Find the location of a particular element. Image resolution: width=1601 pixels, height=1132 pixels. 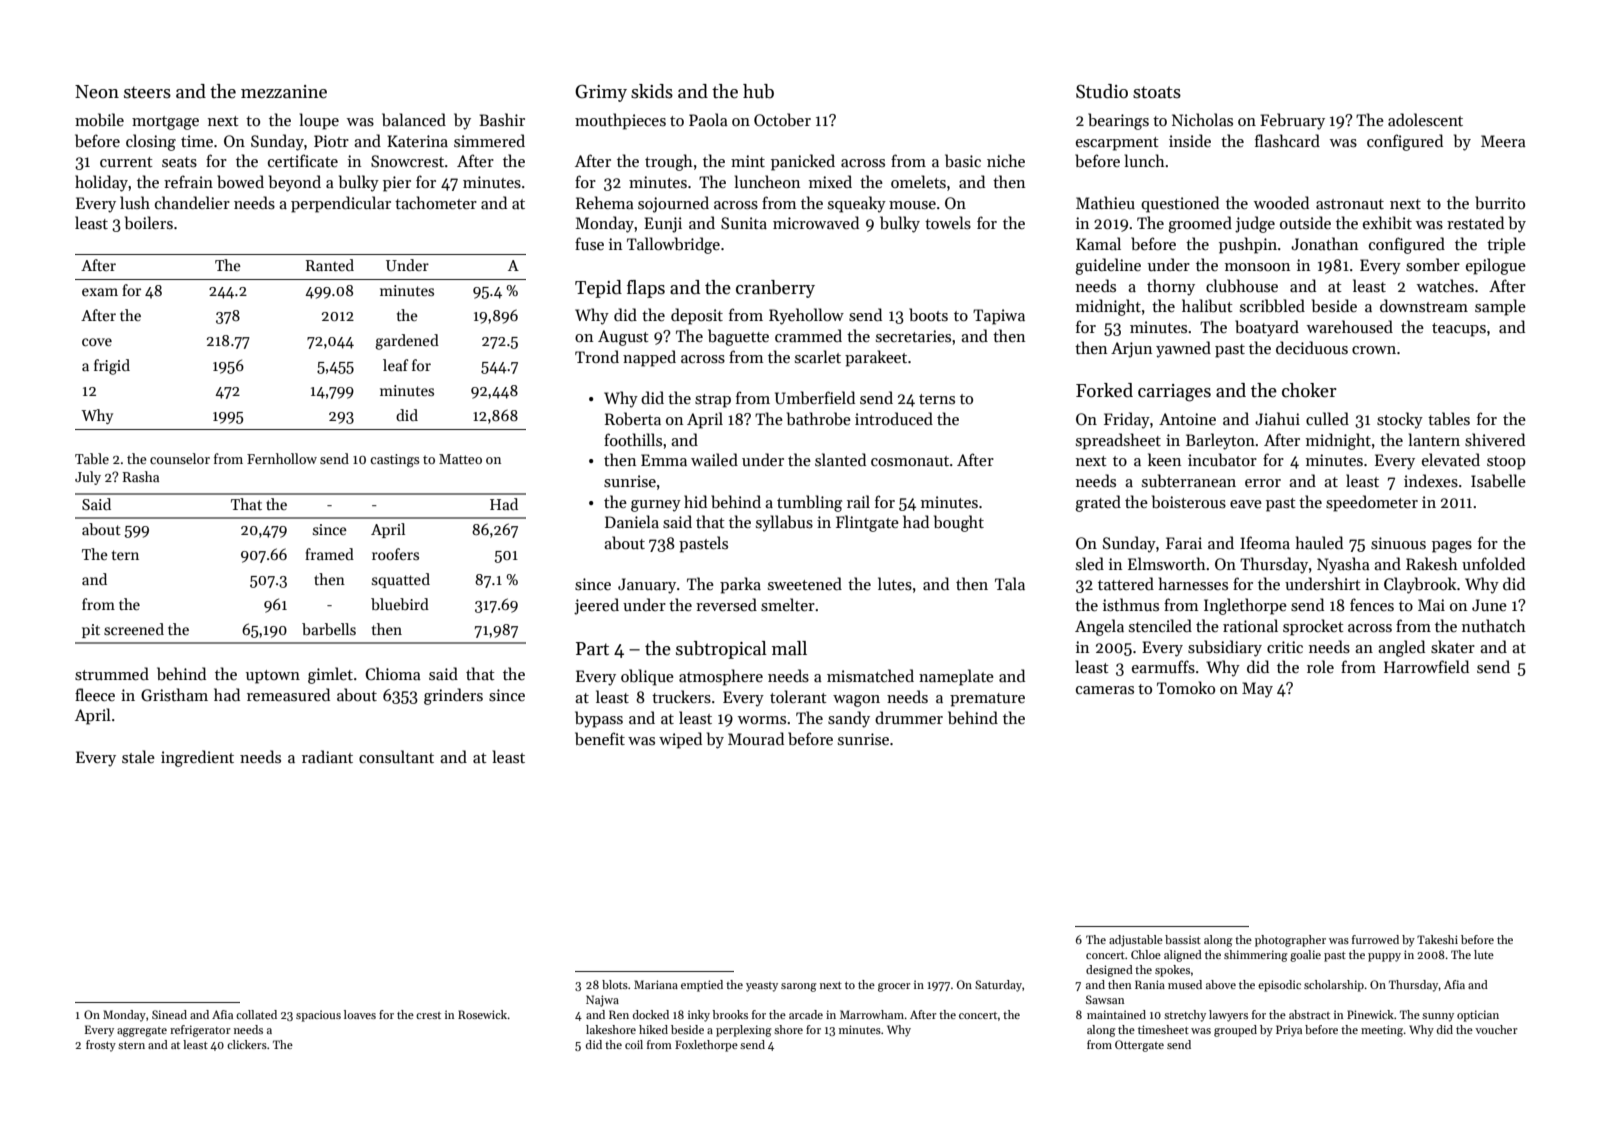

wiped is located at coordinates (680, 740).
